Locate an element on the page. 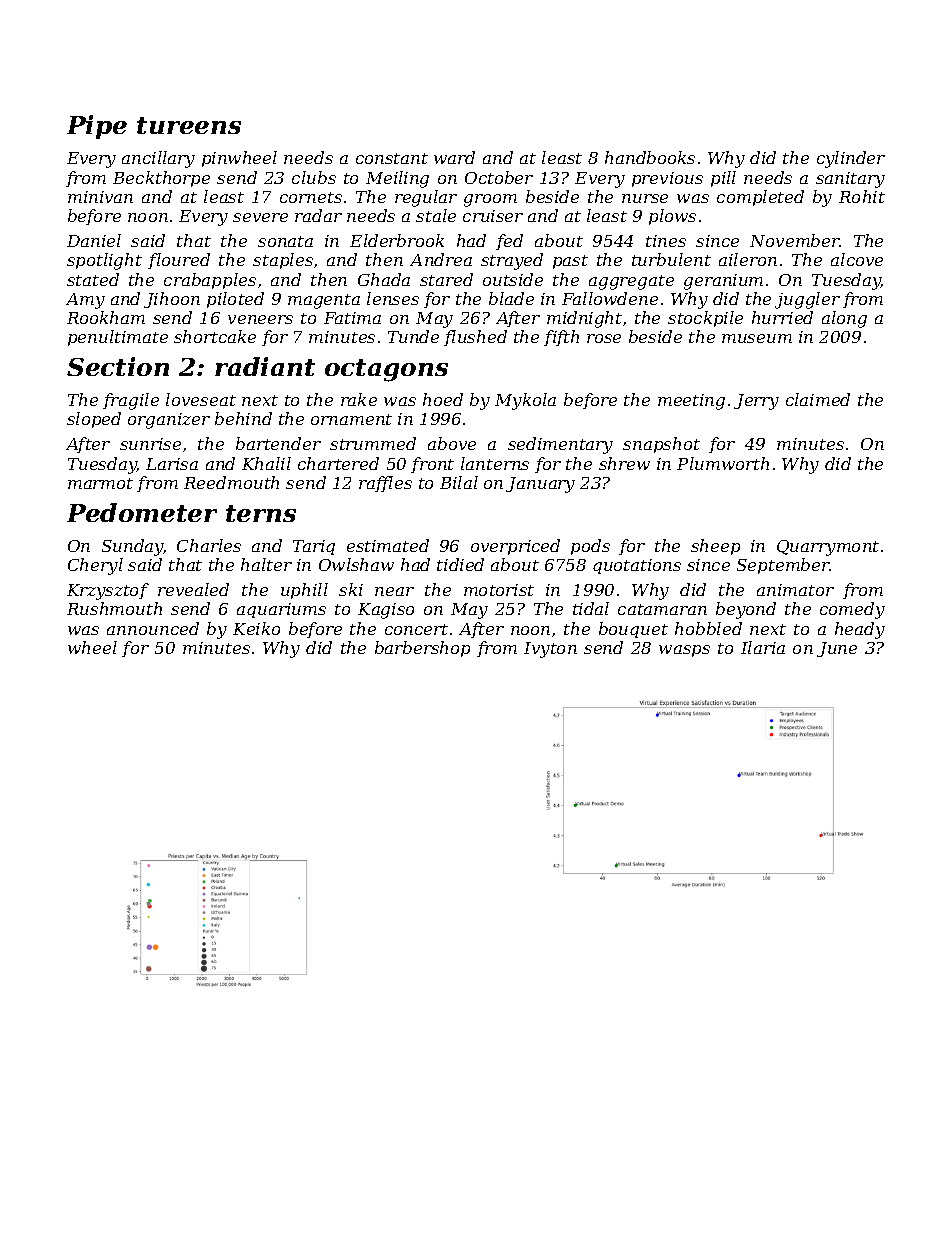 This document has width=952, height=1233. shortcake is located at coordinates (215, 336).
